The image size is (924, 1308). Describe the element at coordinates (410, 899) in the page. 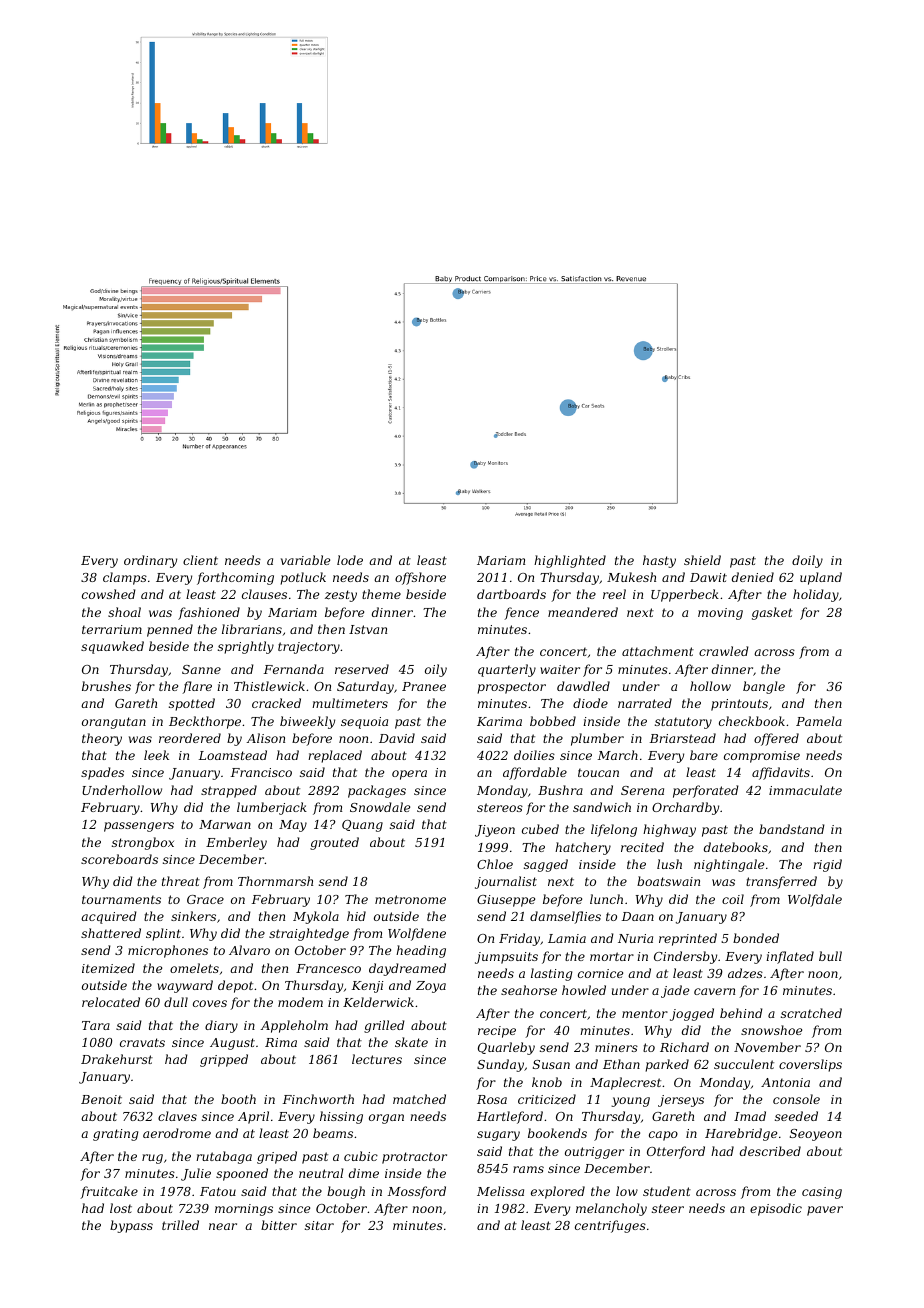

I see `metronome` at that location.
